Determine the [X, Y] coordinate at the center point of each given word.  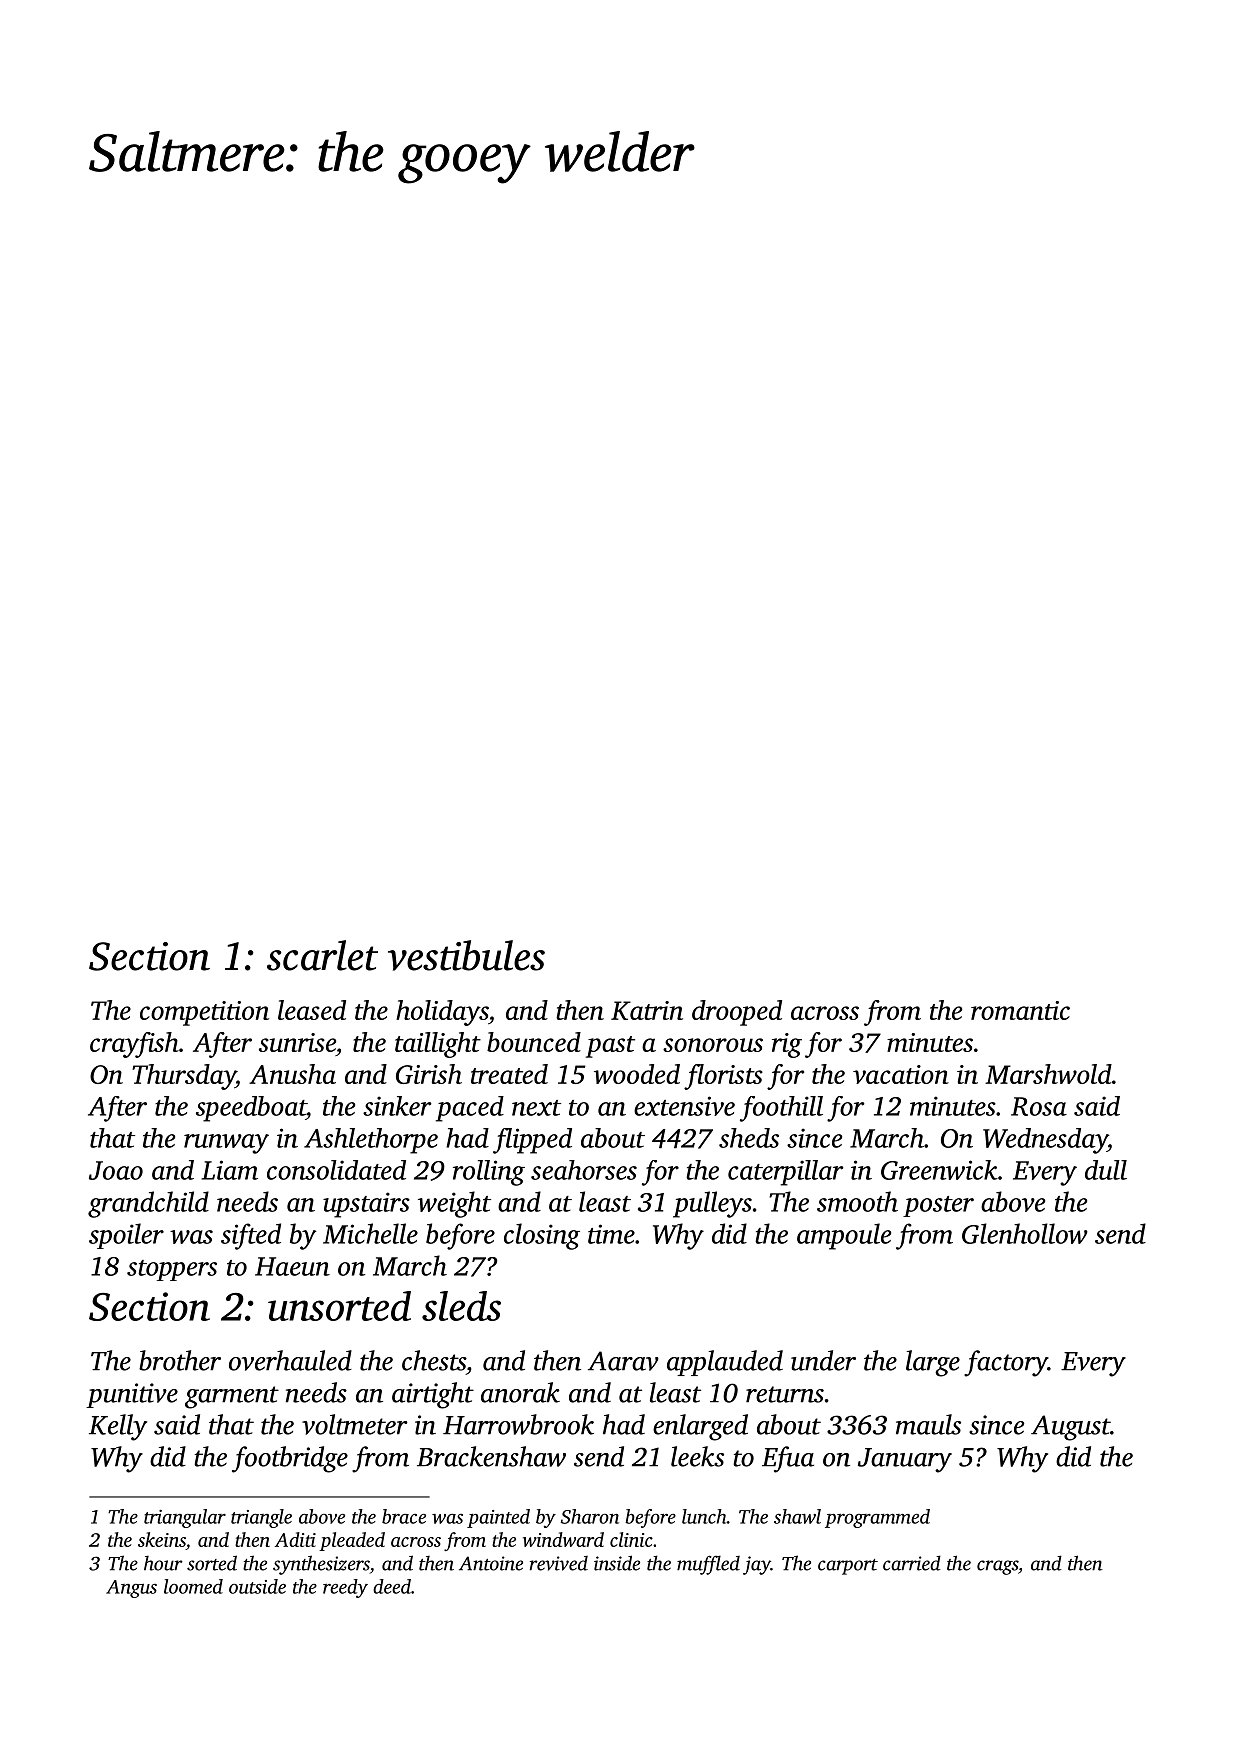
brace [404, 1516]
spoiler [126, 1236]
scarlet [322, 955]
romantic [1020, 1010]
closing [542, 1236]
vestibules [466, 955]
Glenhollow [1025, 1233]
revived [559, 1563]
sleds [461, 1306]
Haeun [292, 1266]
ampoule [844, 1236]
